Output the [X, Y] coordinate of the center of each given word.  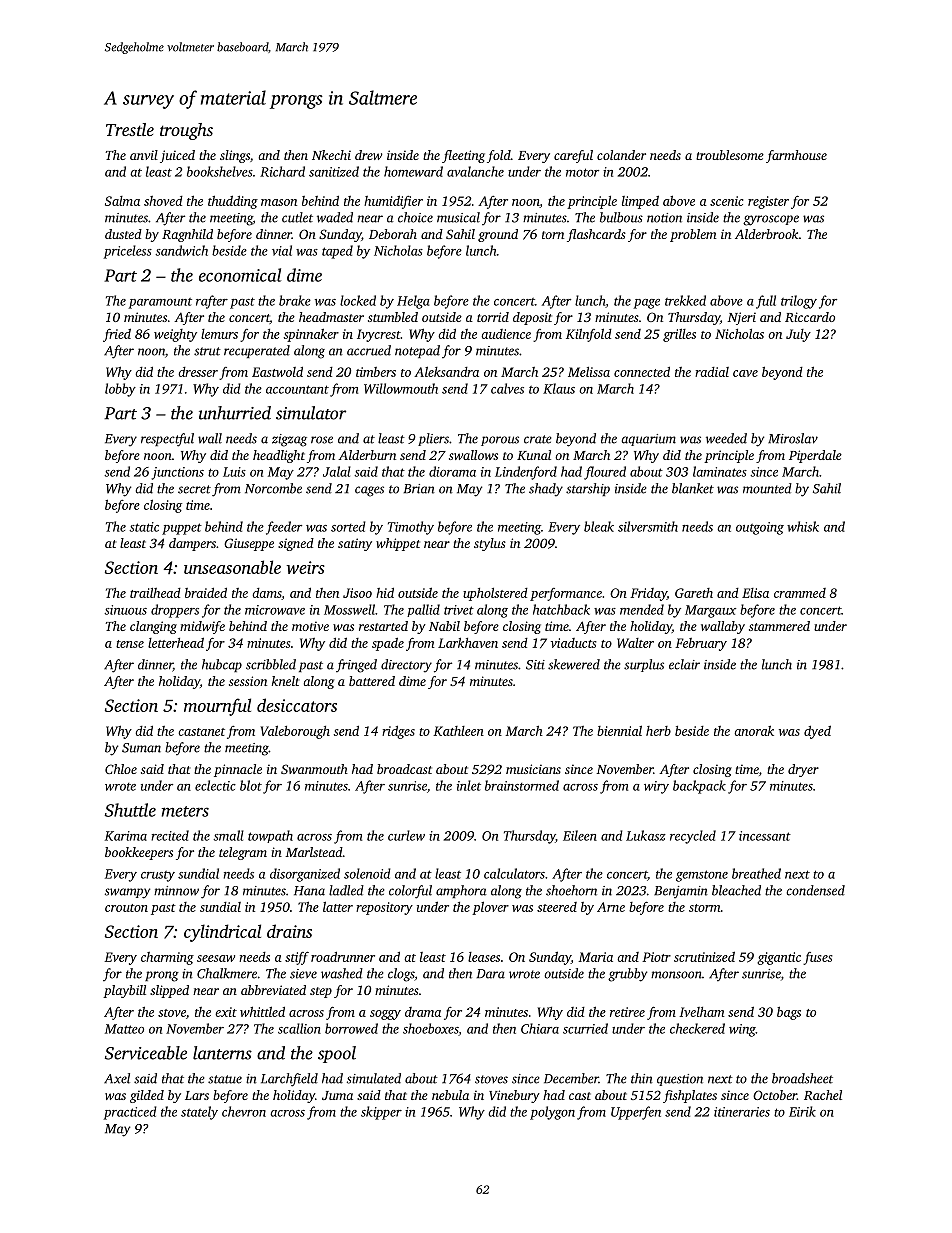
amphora [461, 891]
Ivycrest [379, 335]
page [646, 304]
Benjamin [681, 892]
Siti [535, 665]
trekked [685, 300]
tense [130, 644]
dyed [817, 732]
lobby [120, 390]
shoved [163, 201]
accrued [369, 350]
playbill [124, 991]
